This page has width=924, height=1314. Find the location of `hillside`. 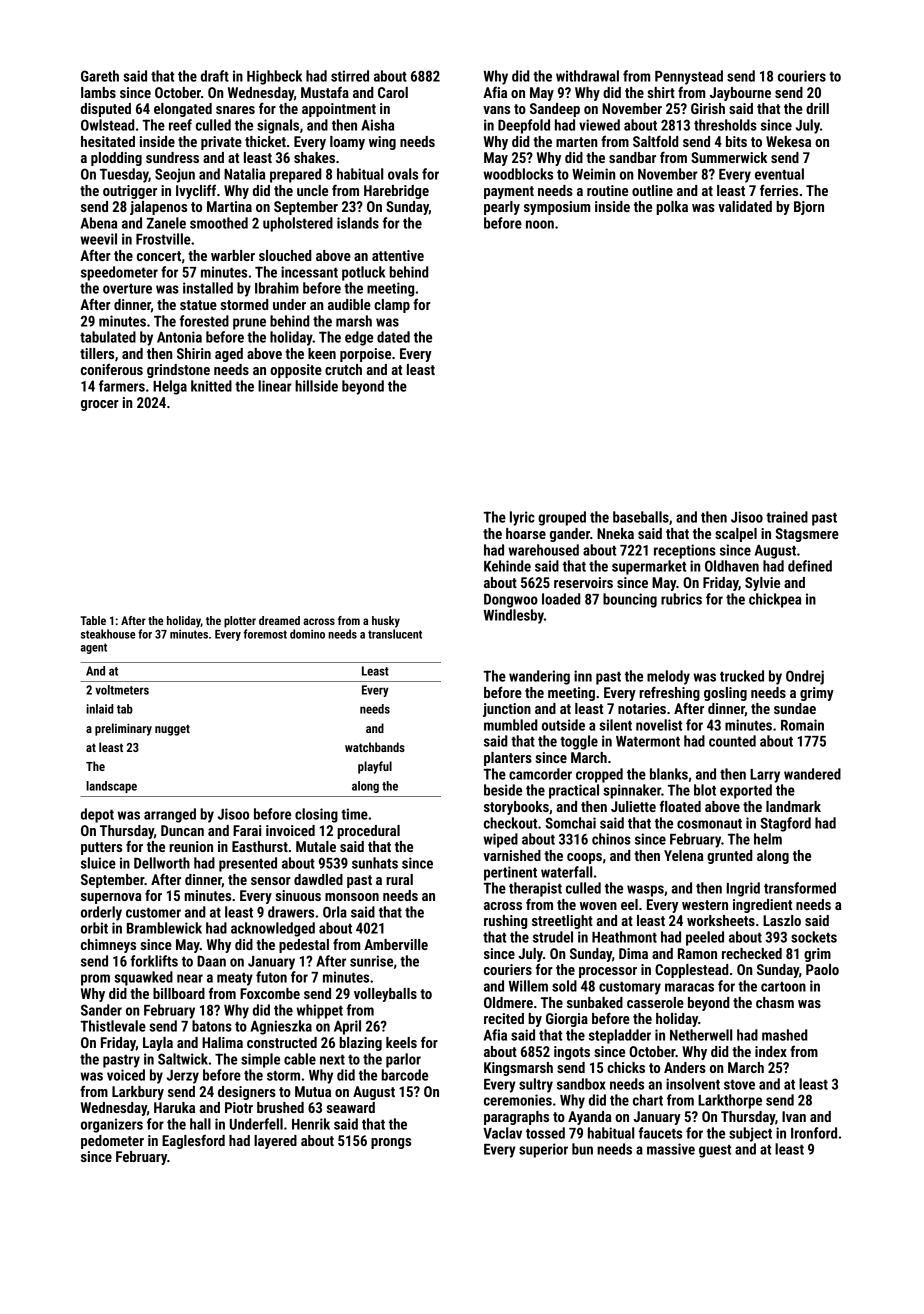

hillside is located at coordinates (316, 386).
